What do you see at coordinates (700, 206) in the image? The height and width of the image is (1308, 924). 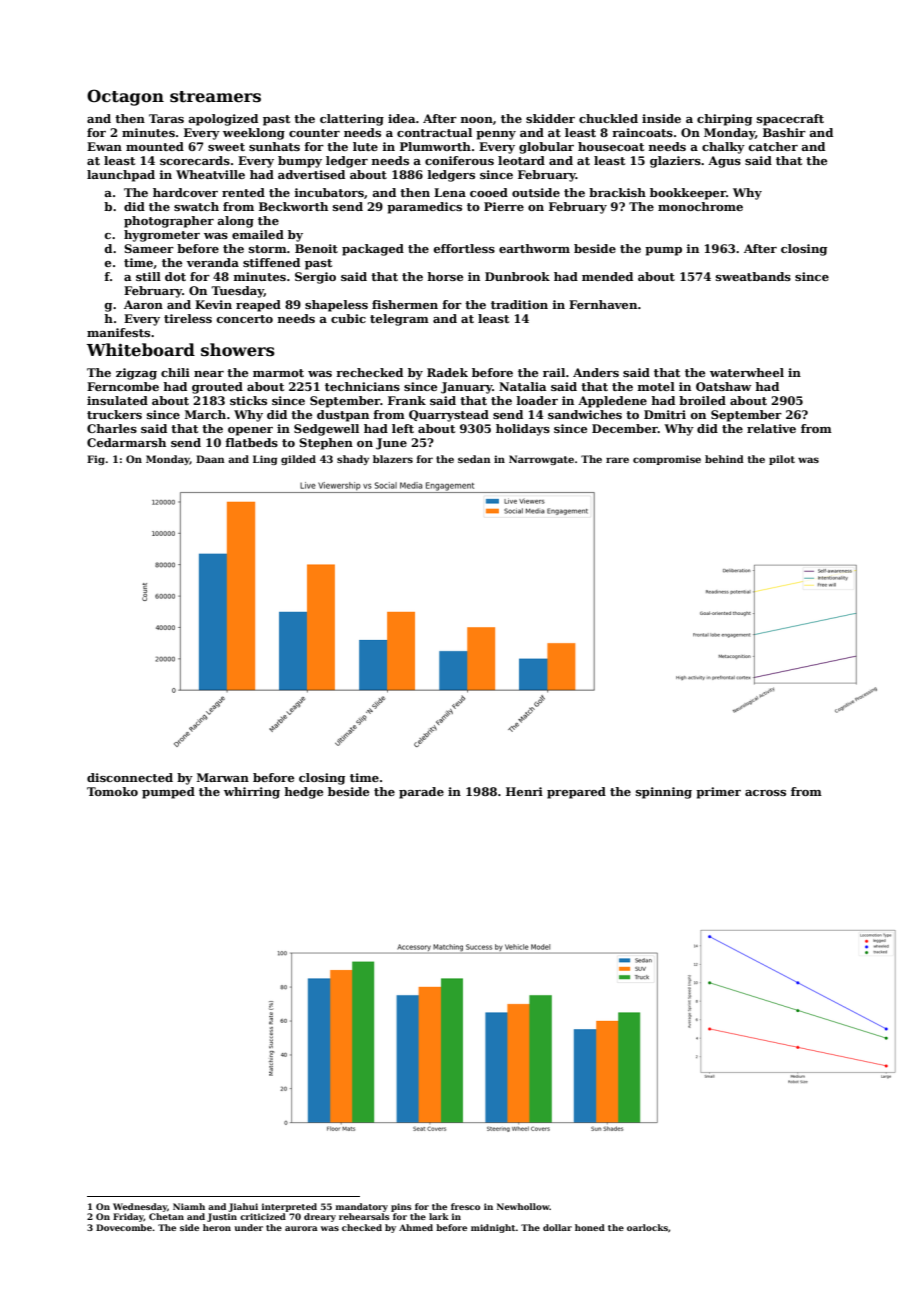 I see `monochrome` at bounding box center [700, 206].
